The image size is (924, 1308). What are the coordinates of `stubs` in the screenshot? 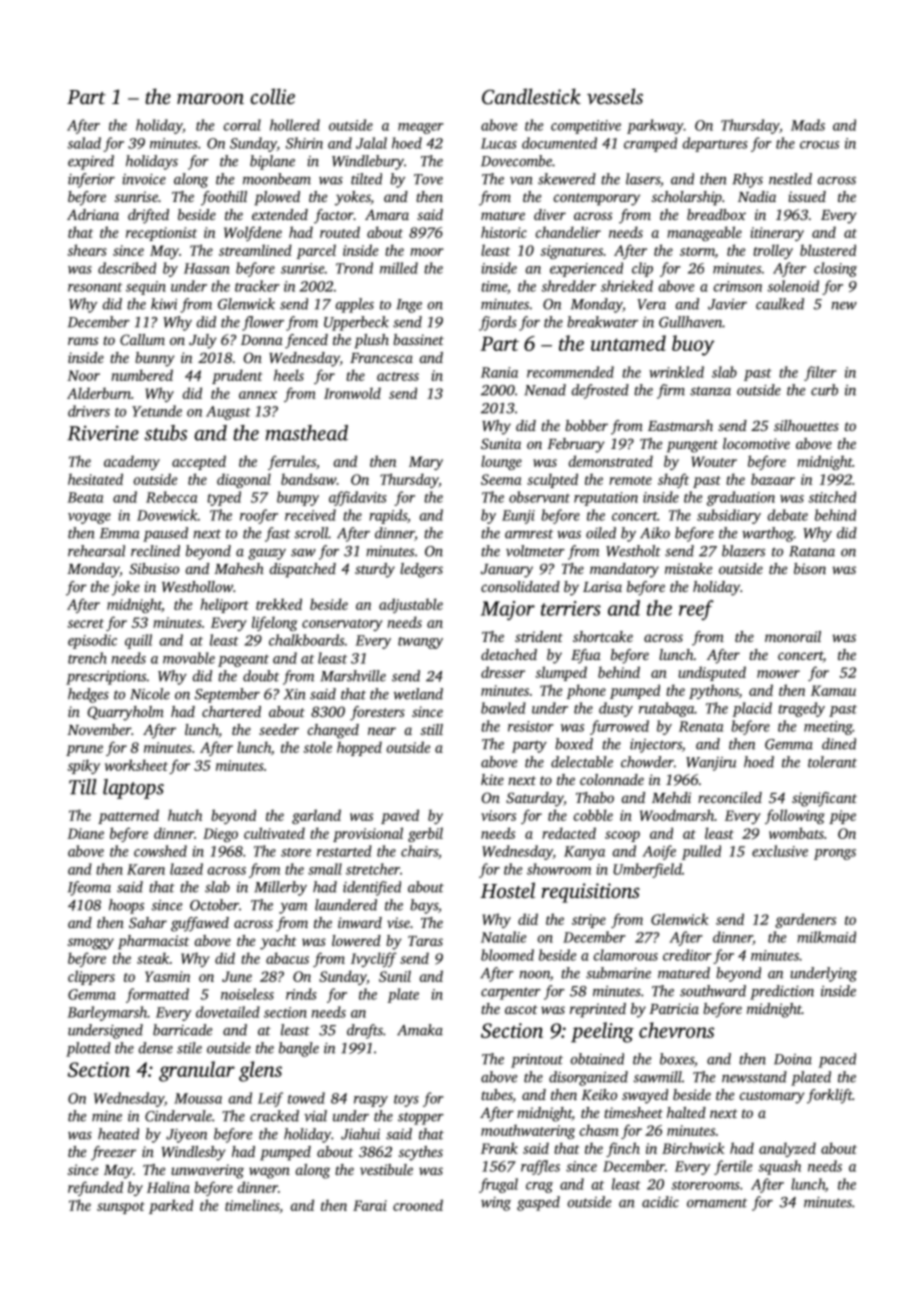 It's located at (165, 433).
